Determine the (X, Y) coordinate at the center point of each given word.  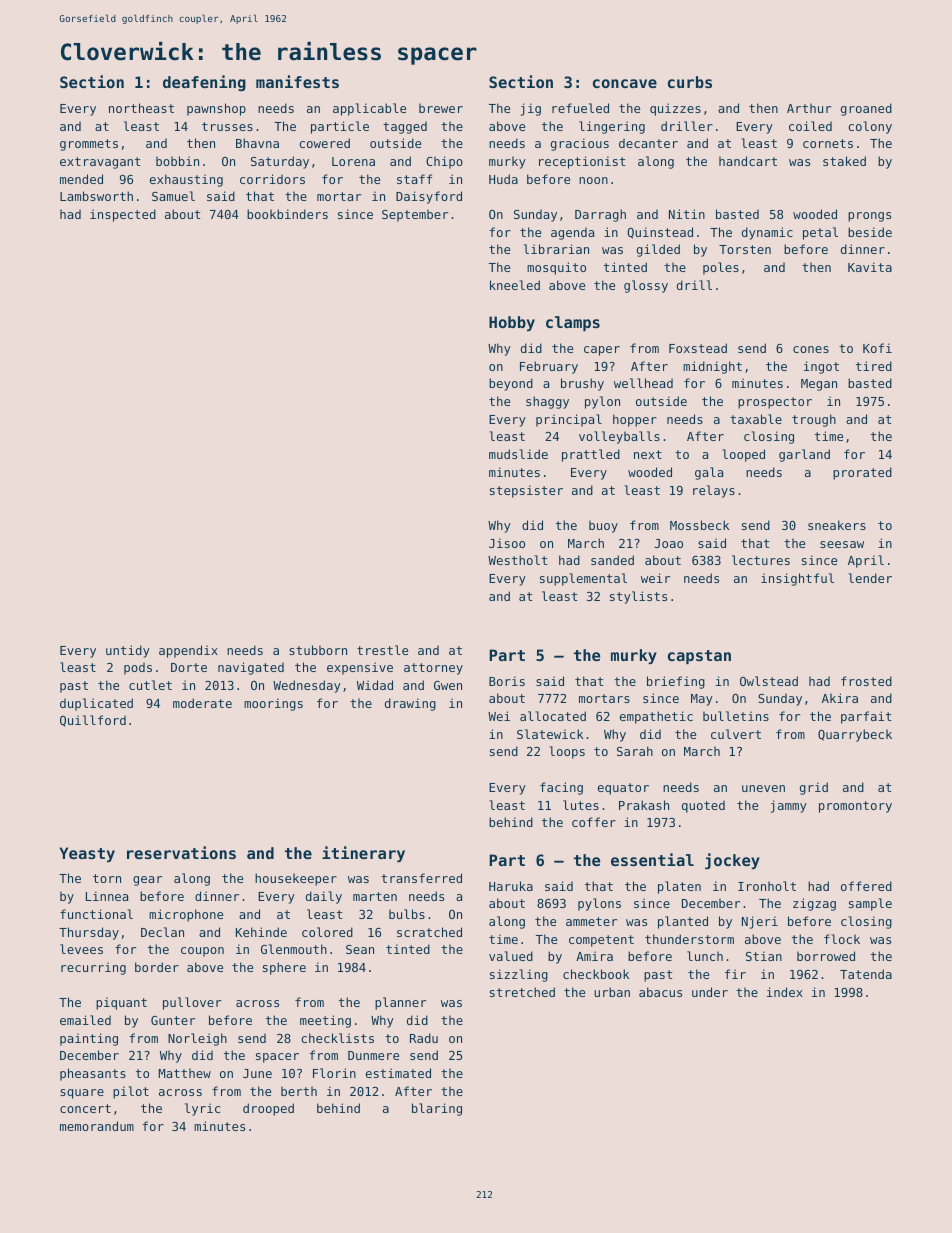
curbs (690, 82)
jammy (789, 806)
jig (531, 109)
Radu (424, 1038)
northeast (141, 108)
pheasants (93, 1074)
